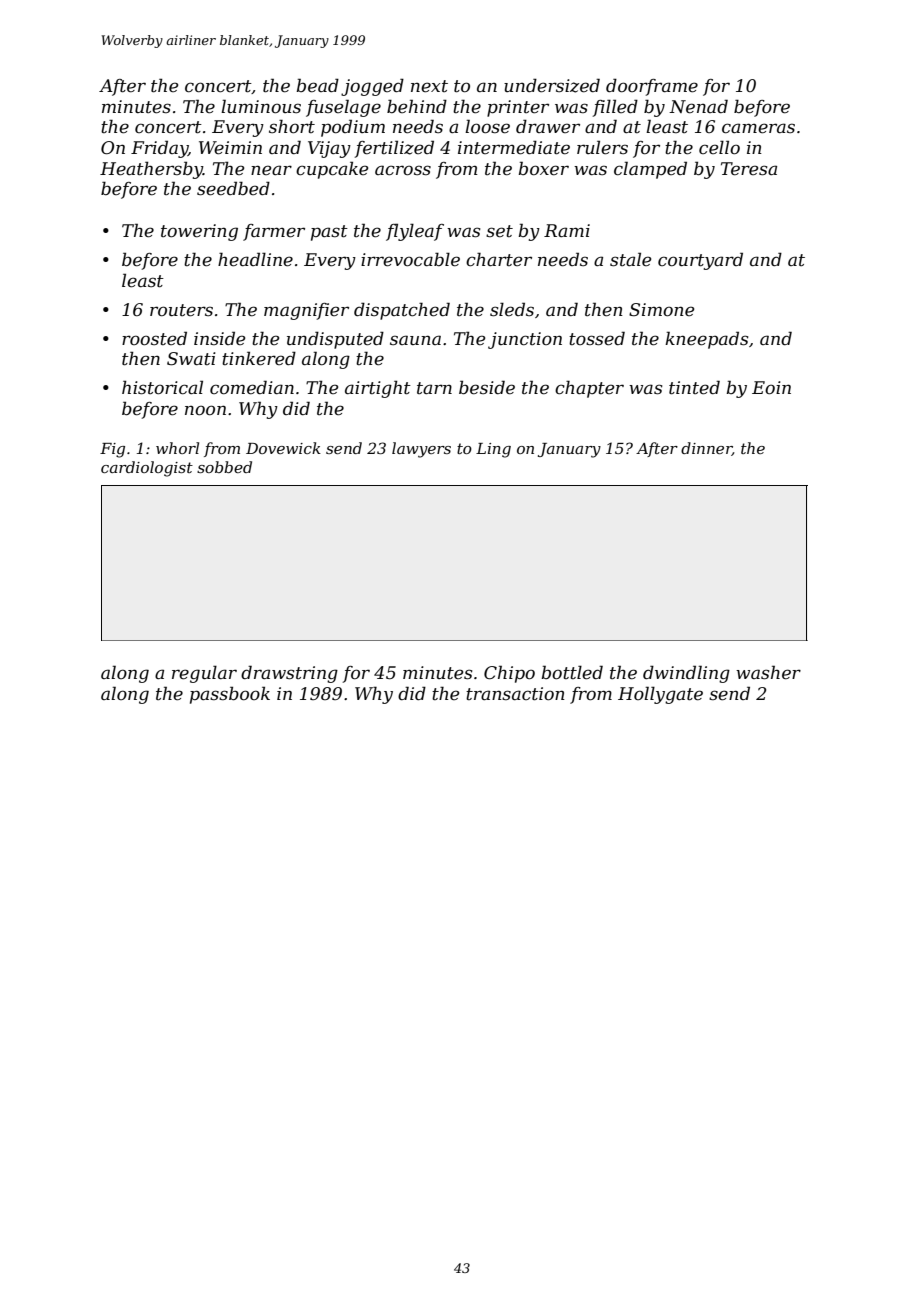 The image size is (908, 1316). Describe the element at coordinates (224, 467) in the image. I see `sobbed` at that location.
